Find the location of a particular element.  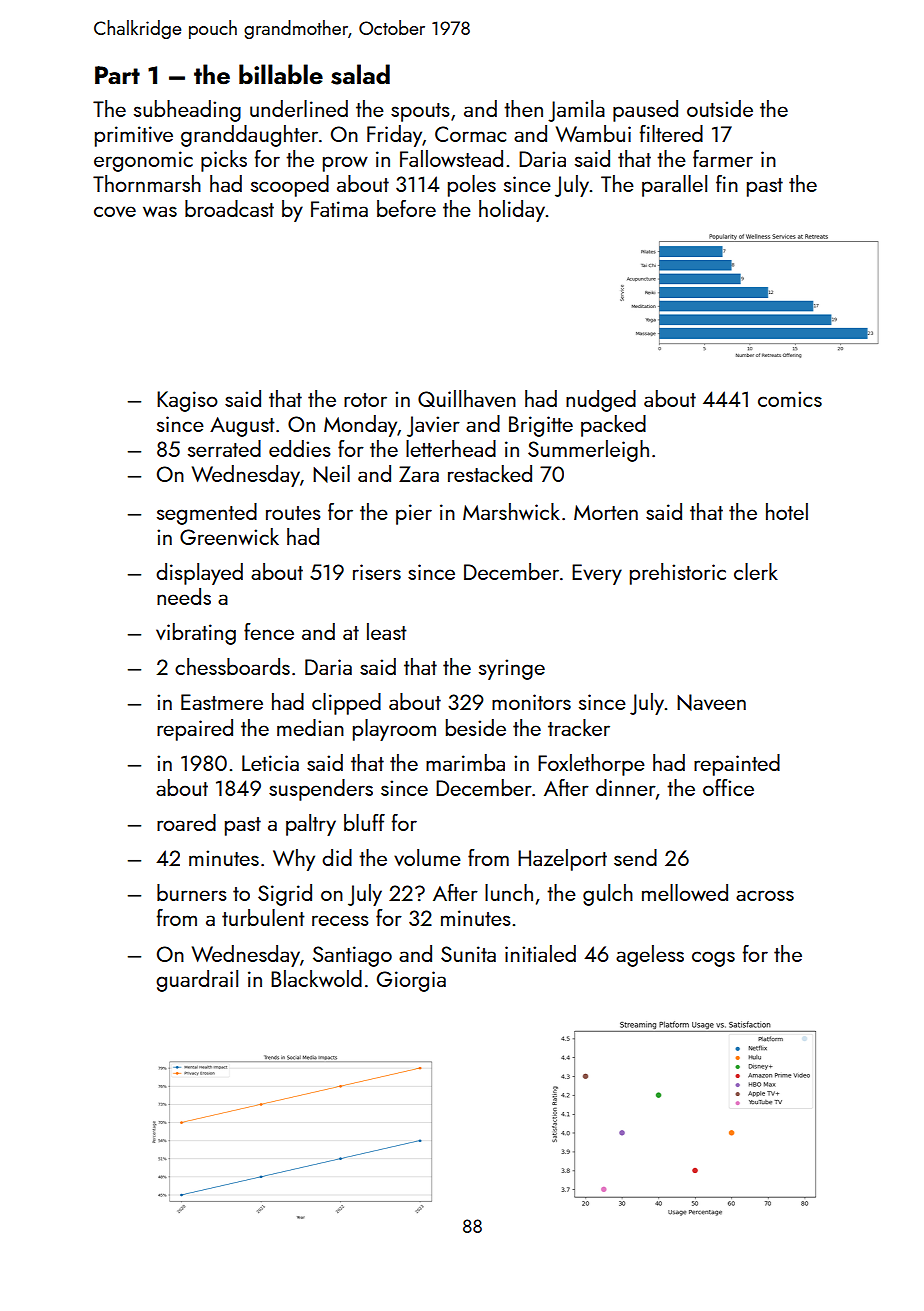

outside is located at coordinates (720, 108).
